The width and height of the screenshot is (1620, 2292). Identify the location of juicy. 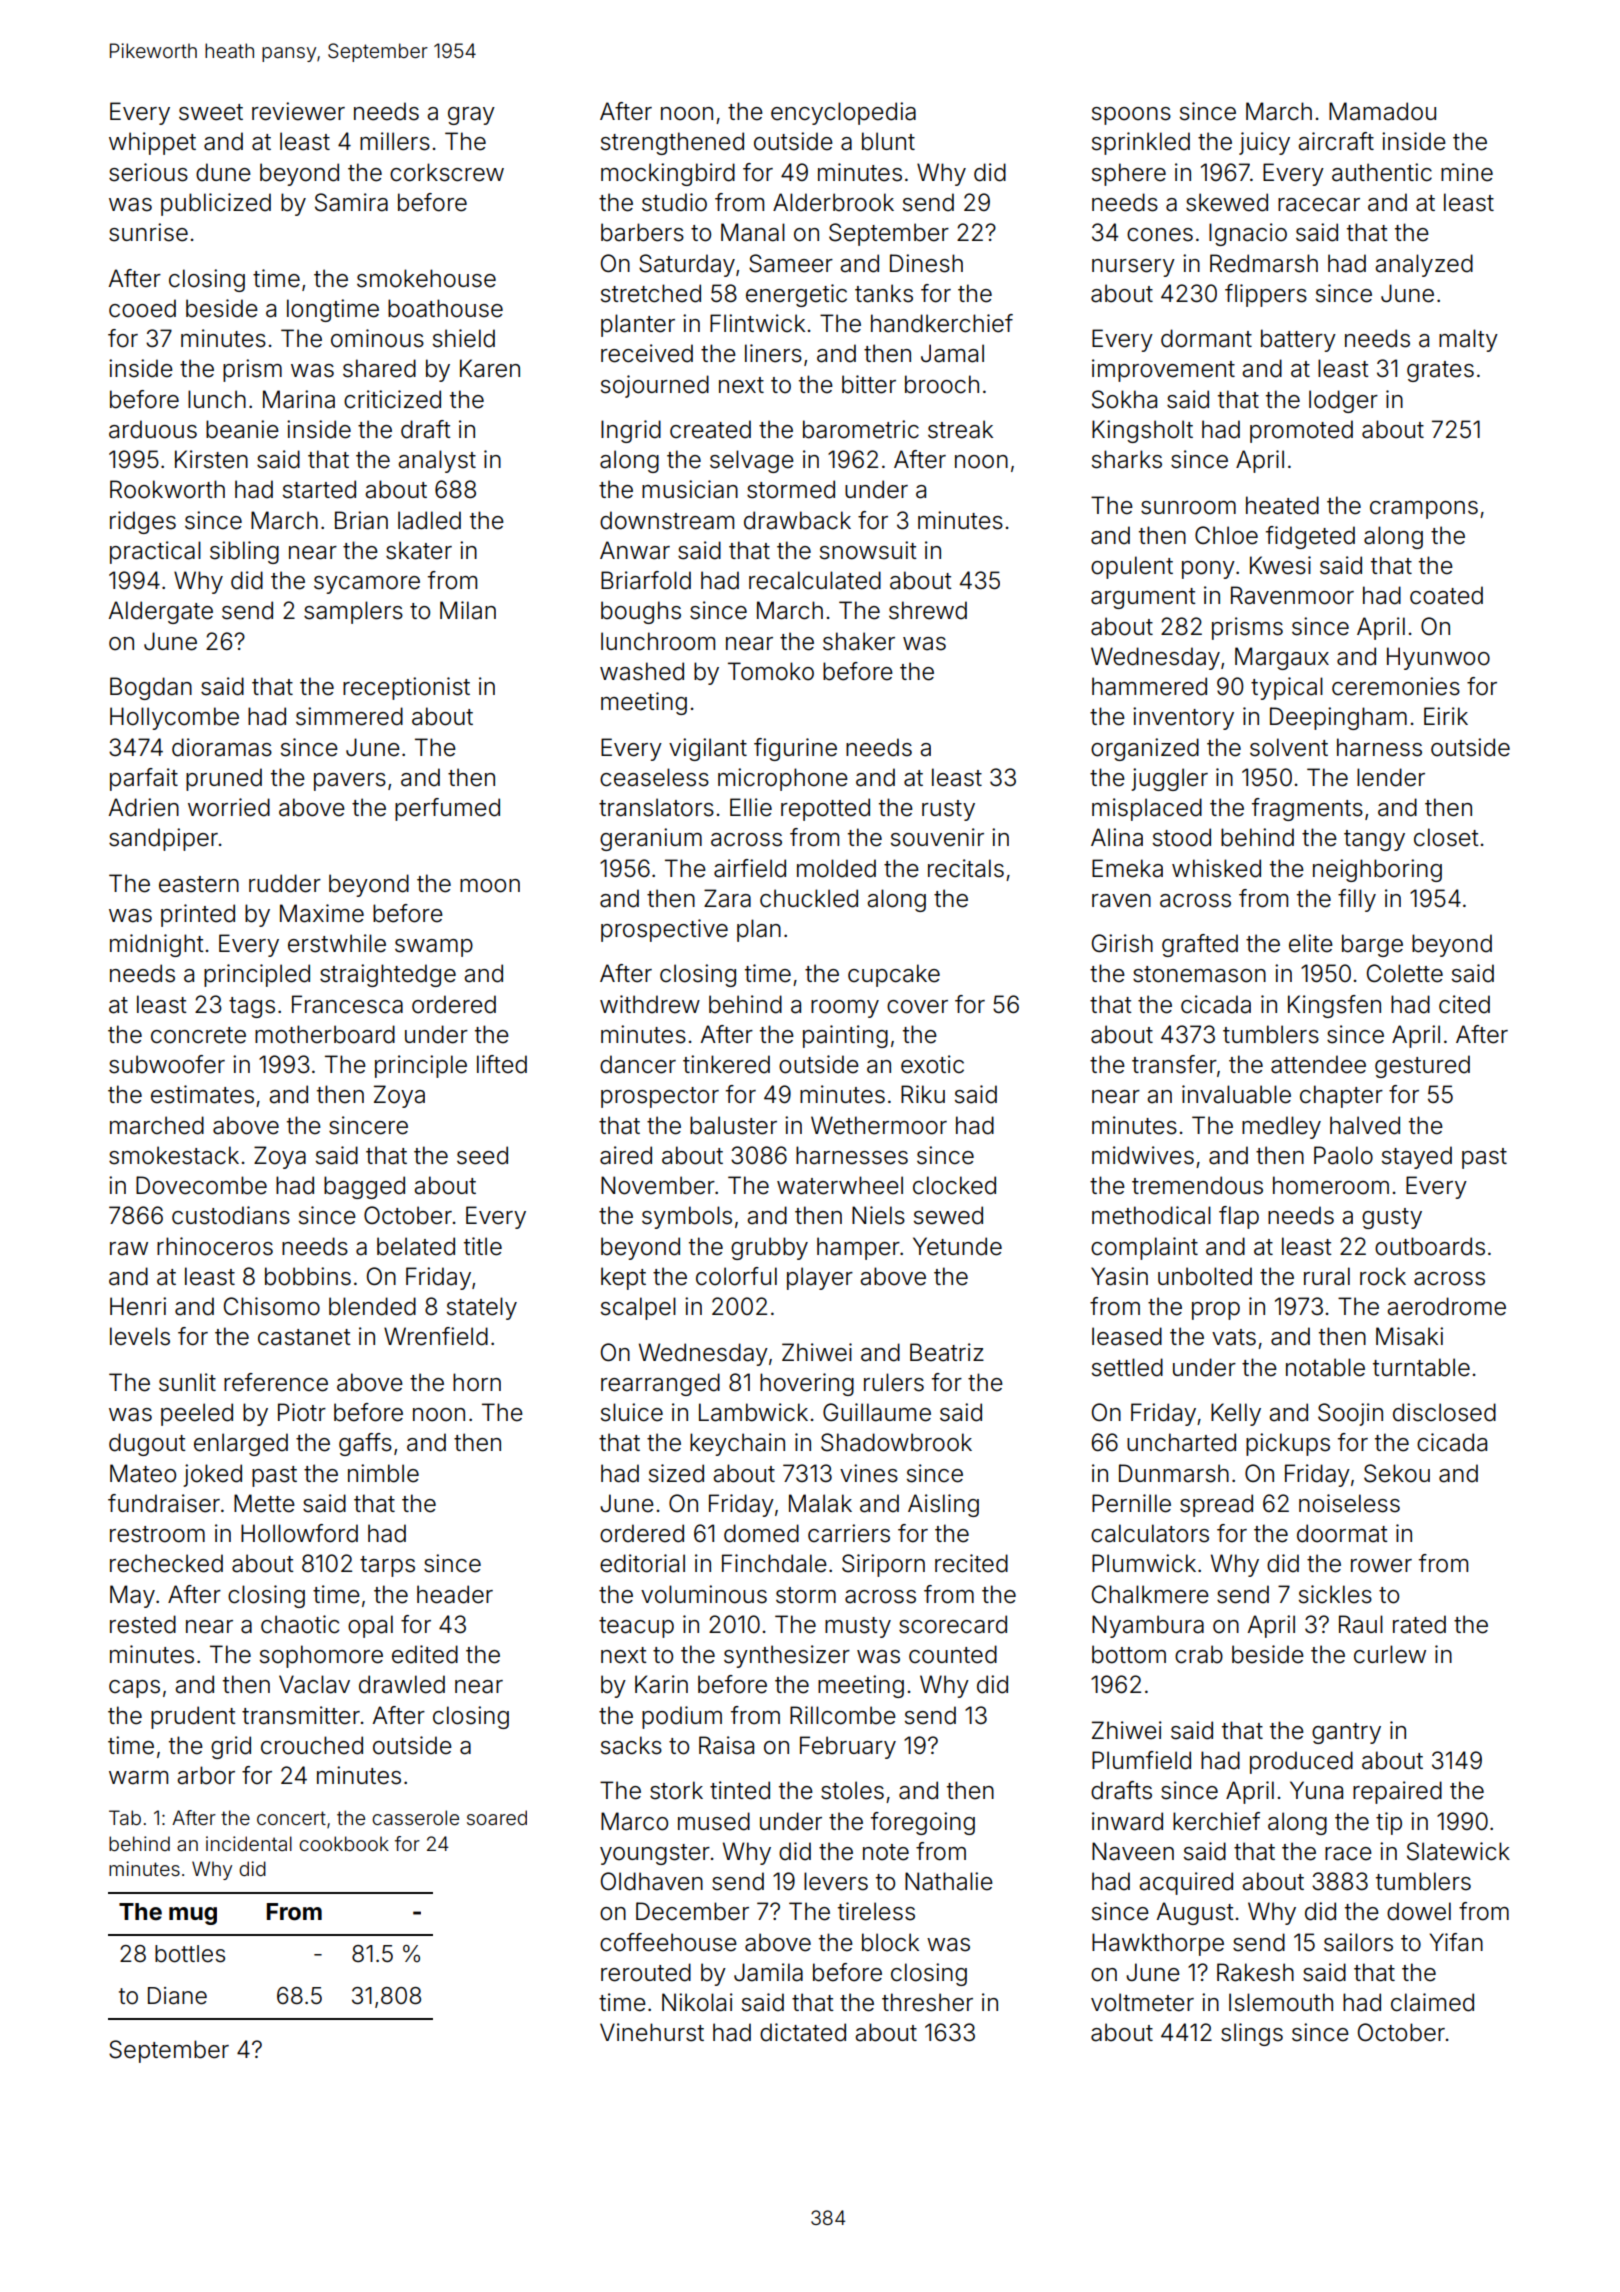
(1264, 143).
